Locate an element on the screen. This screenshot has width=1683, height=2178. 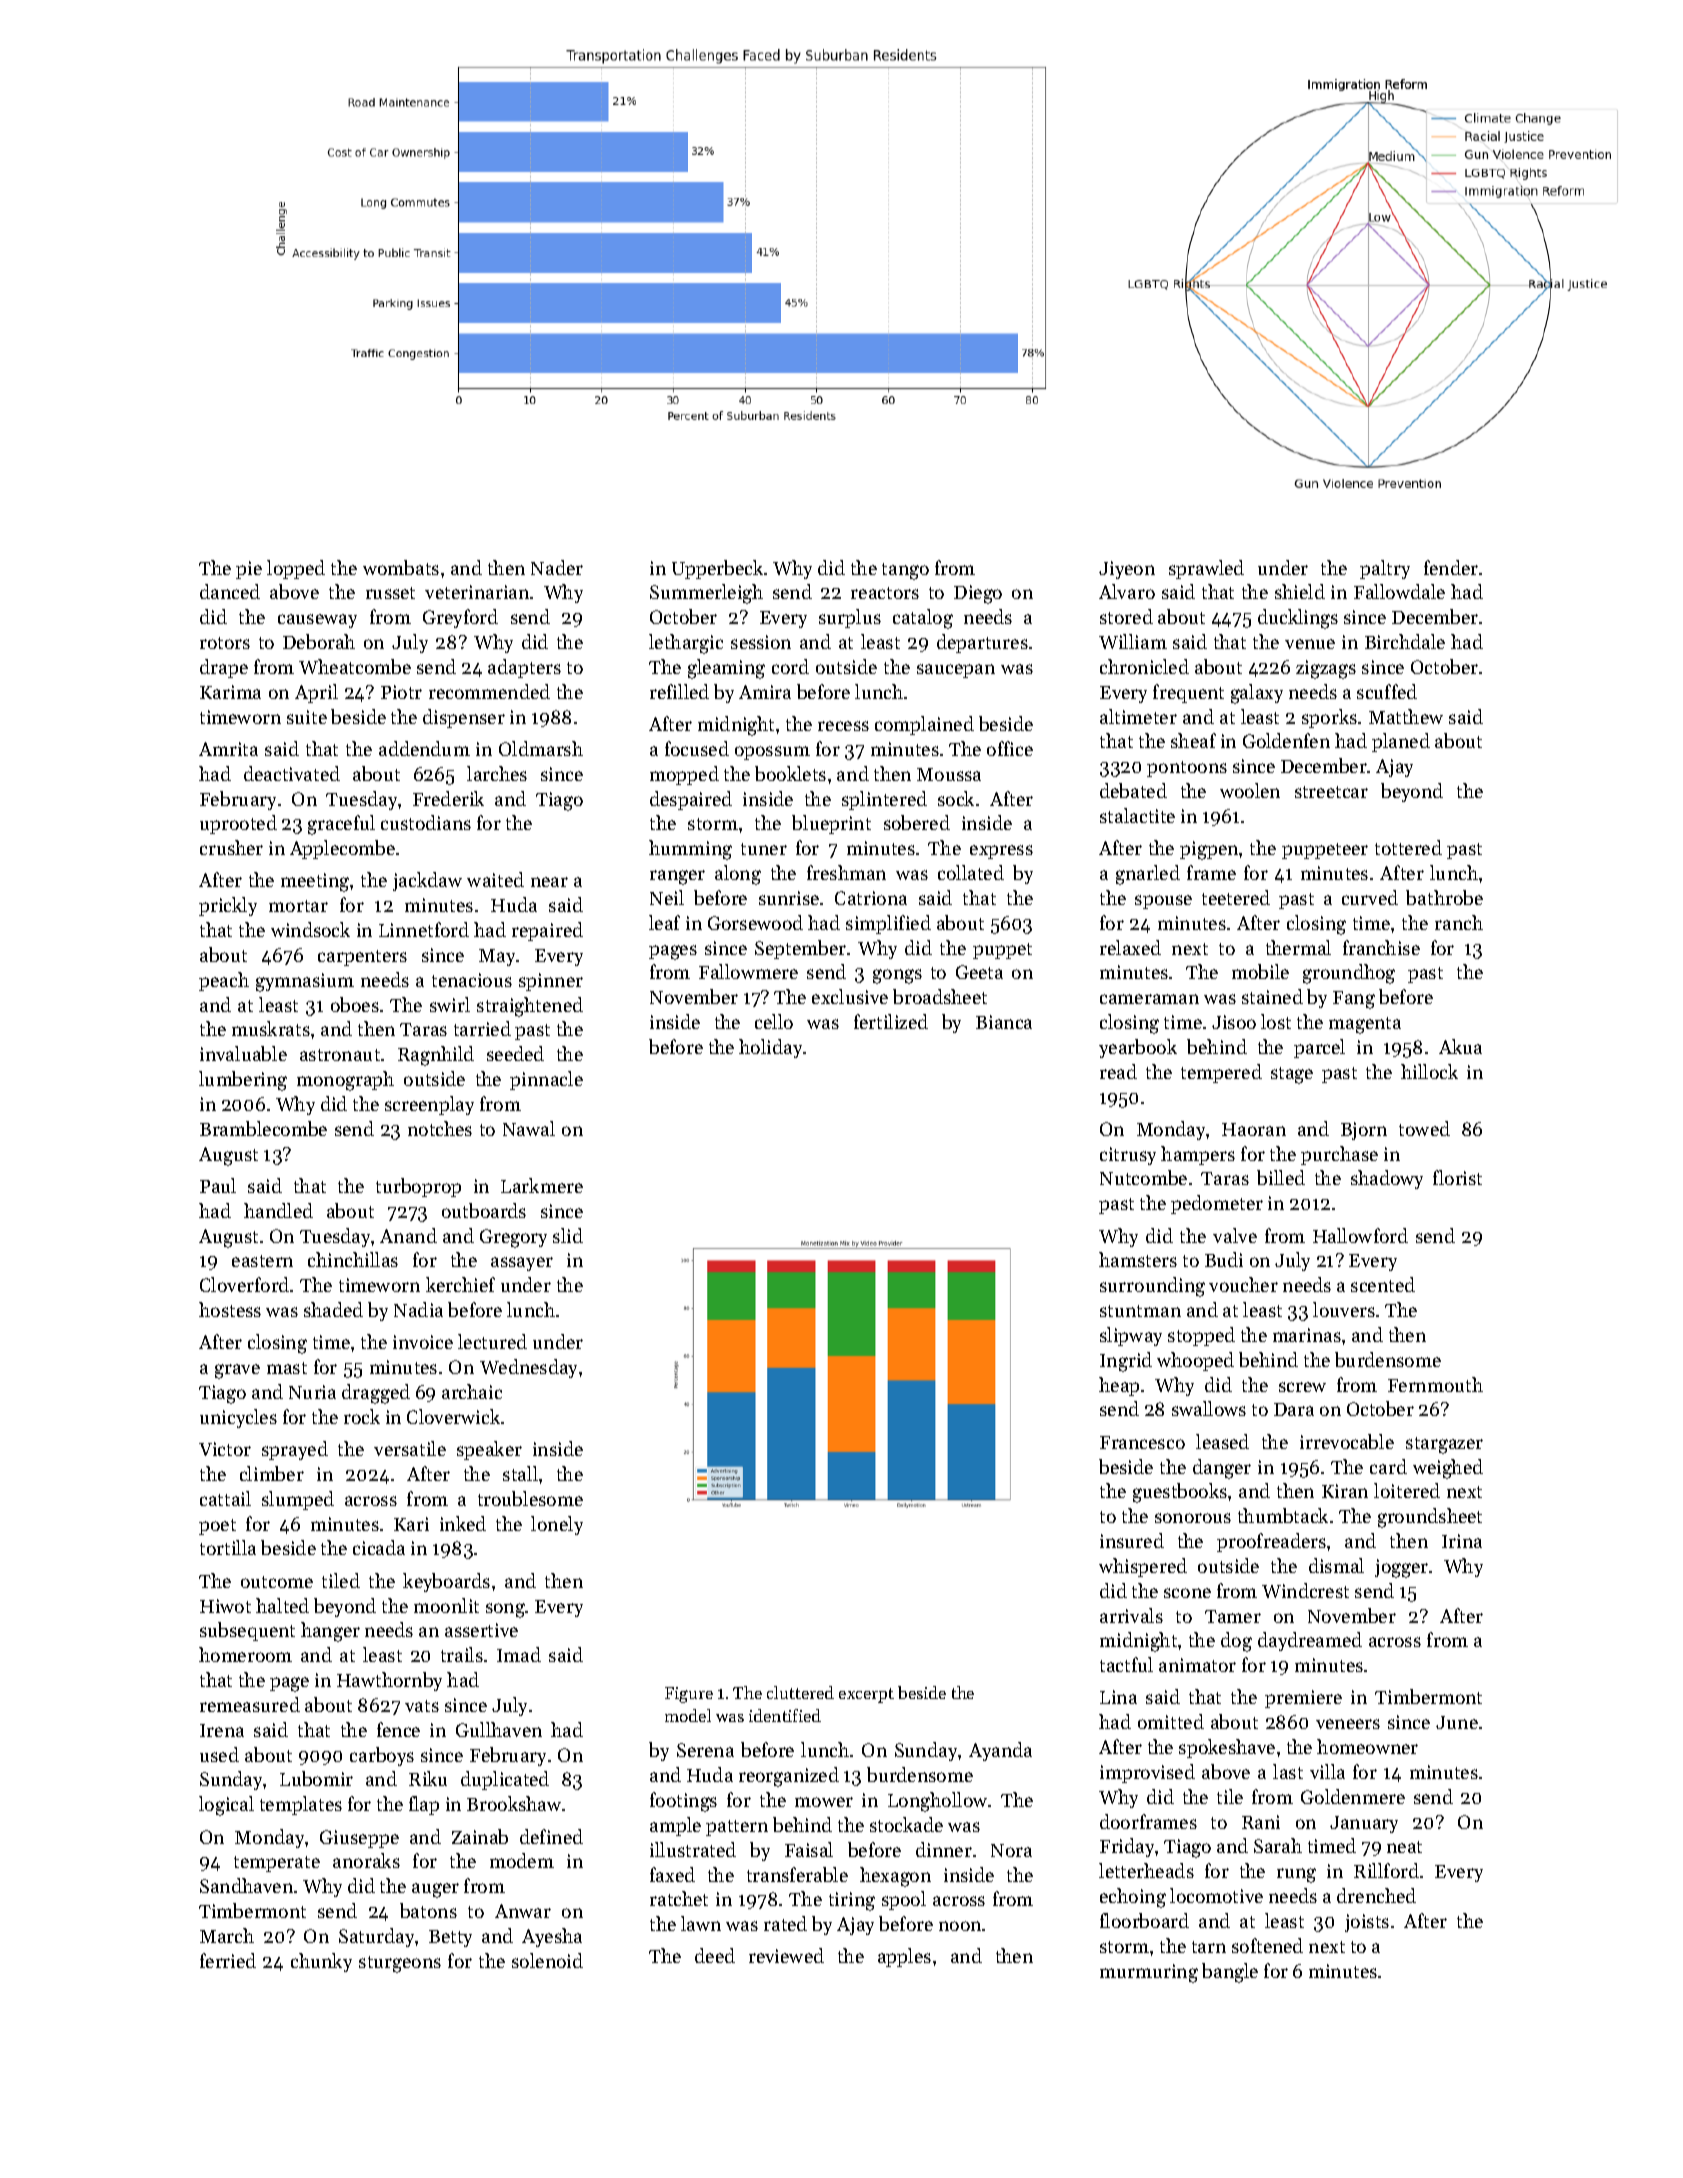
slipway is located at coordinates (1131, 1336).
